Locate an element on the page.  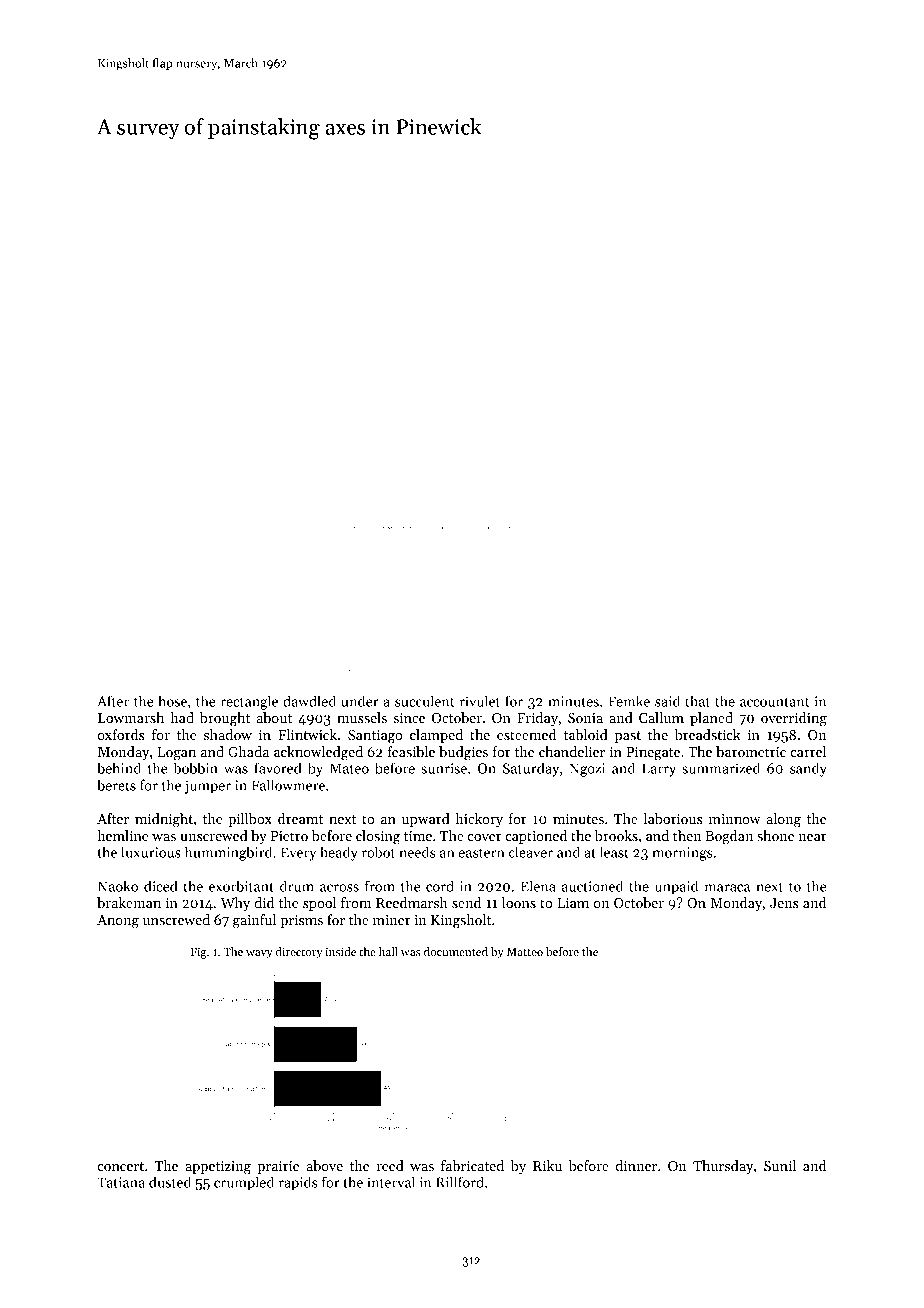
dusted is located at coordinates (170, 1182).
